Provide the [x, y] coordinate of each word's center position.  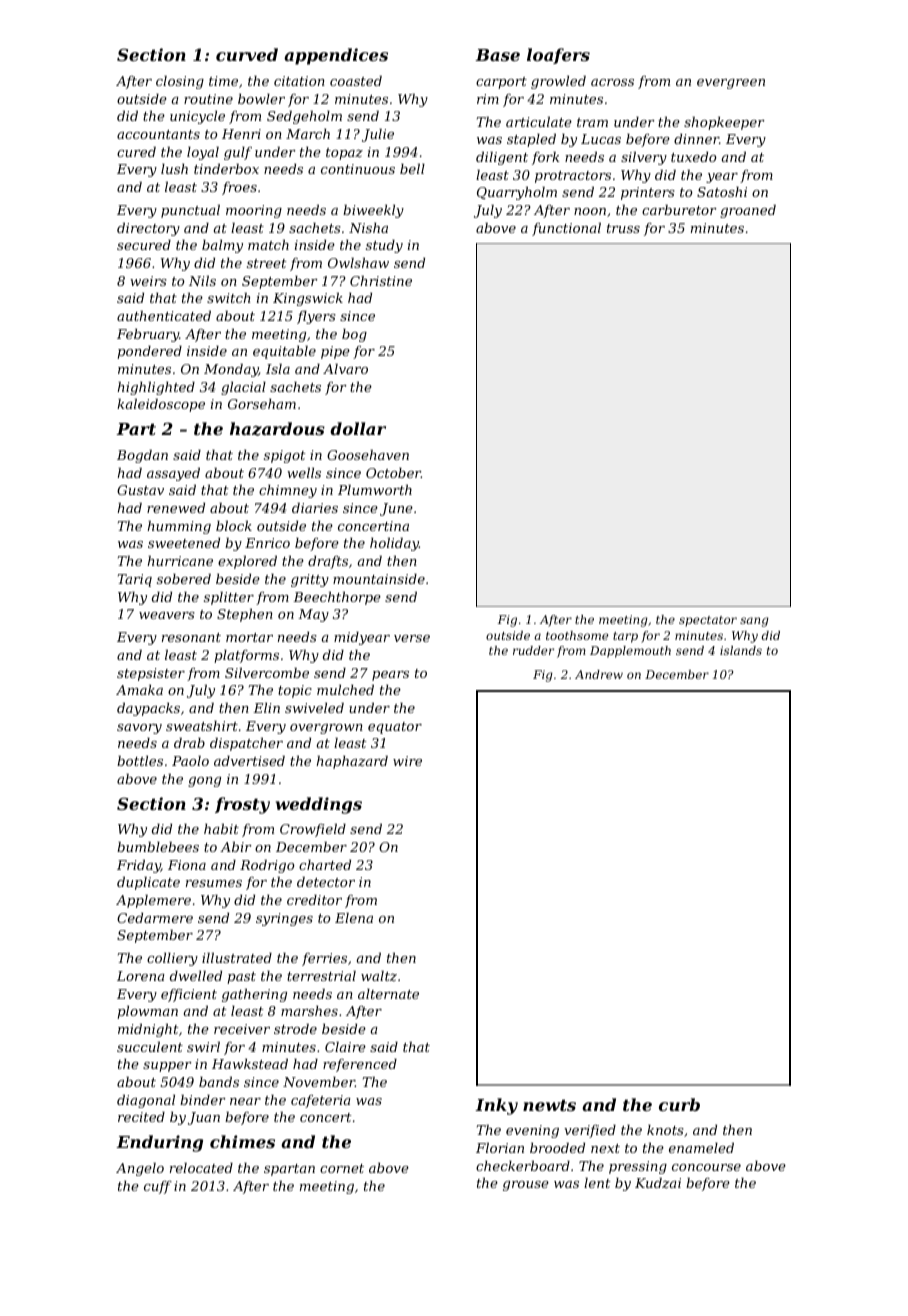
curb [679, 1104]
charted [325, 864]
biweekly [373, 211]
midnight [148, 1030]
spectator [708, 621]
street [267, 263]
